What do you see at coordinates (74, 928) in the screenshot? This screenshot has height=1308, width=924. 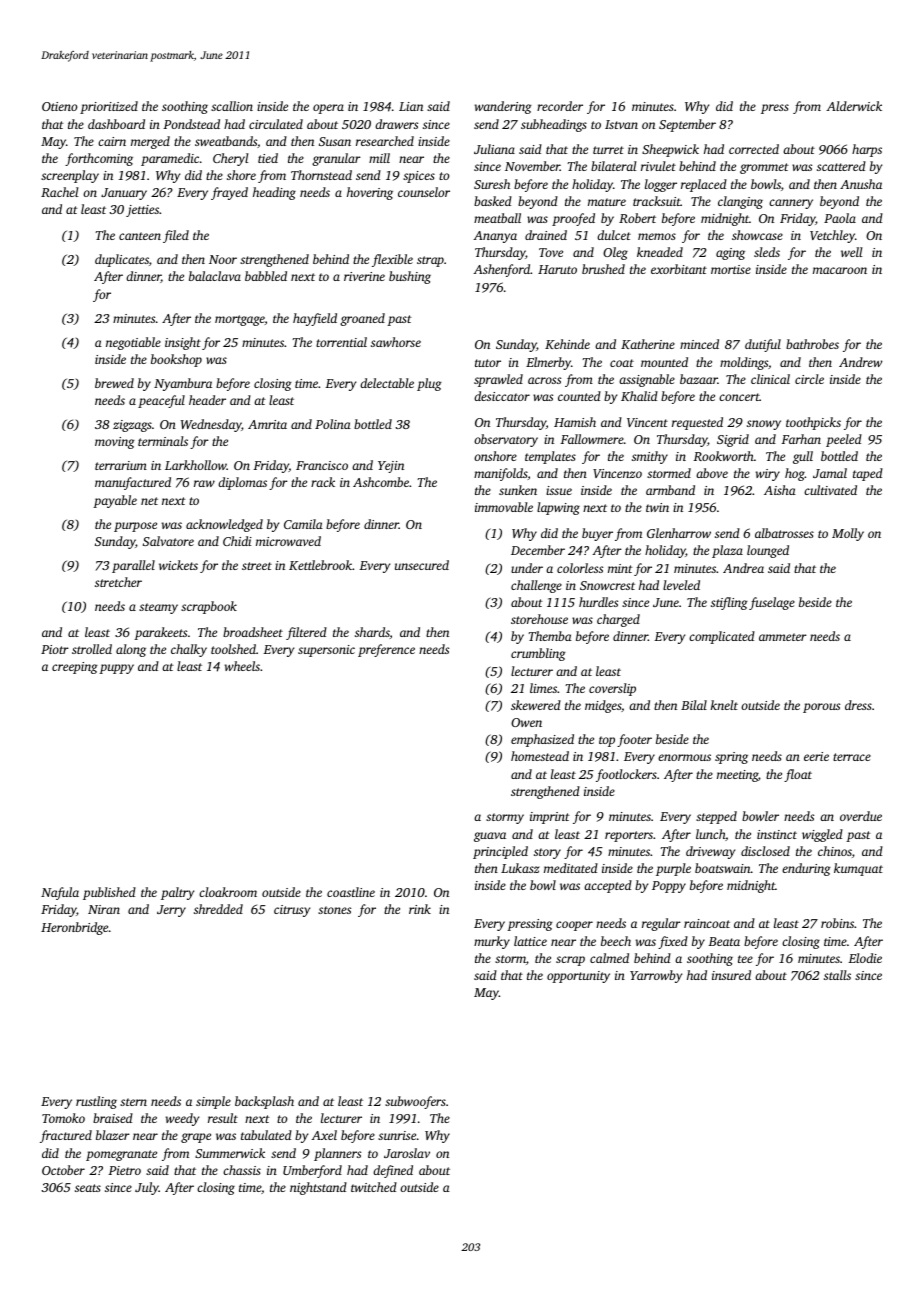 I see `Heronbridge` at bounding box center [74, 928].
